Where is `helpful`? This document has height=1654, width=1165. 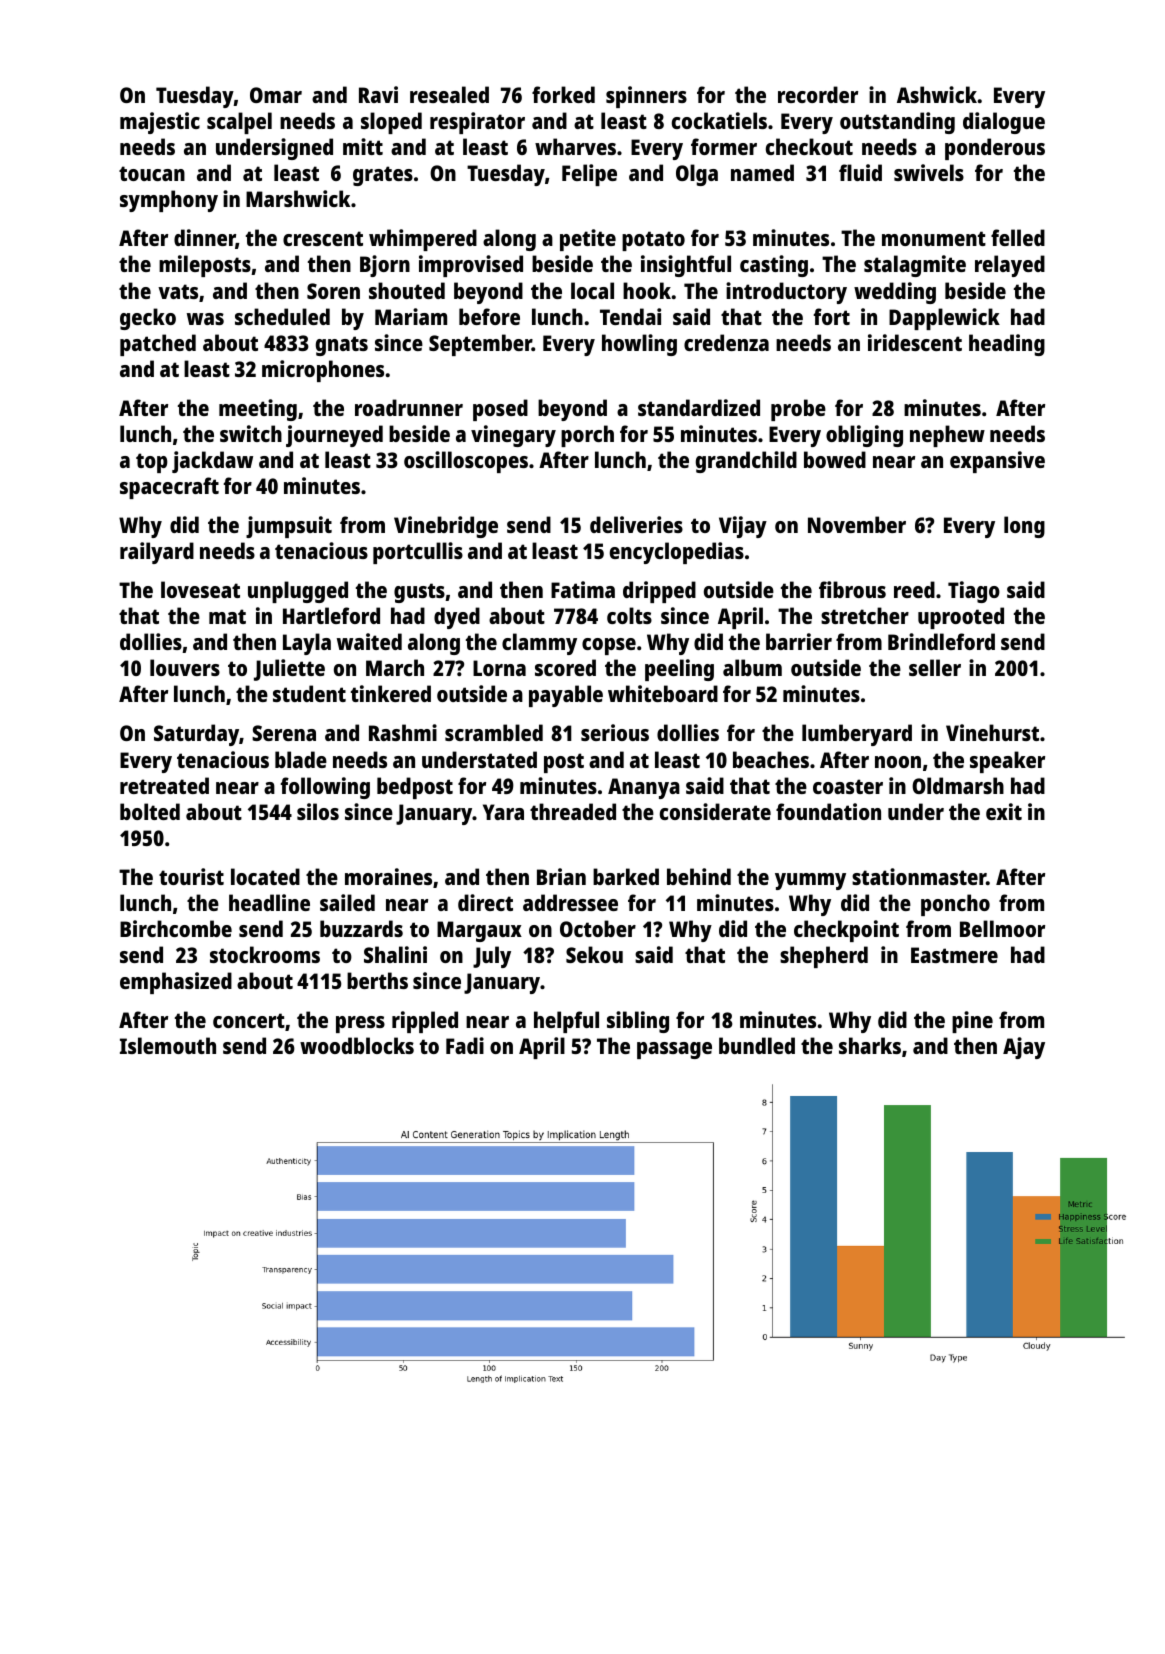 helpful is located at coordinates (566, 1022).
